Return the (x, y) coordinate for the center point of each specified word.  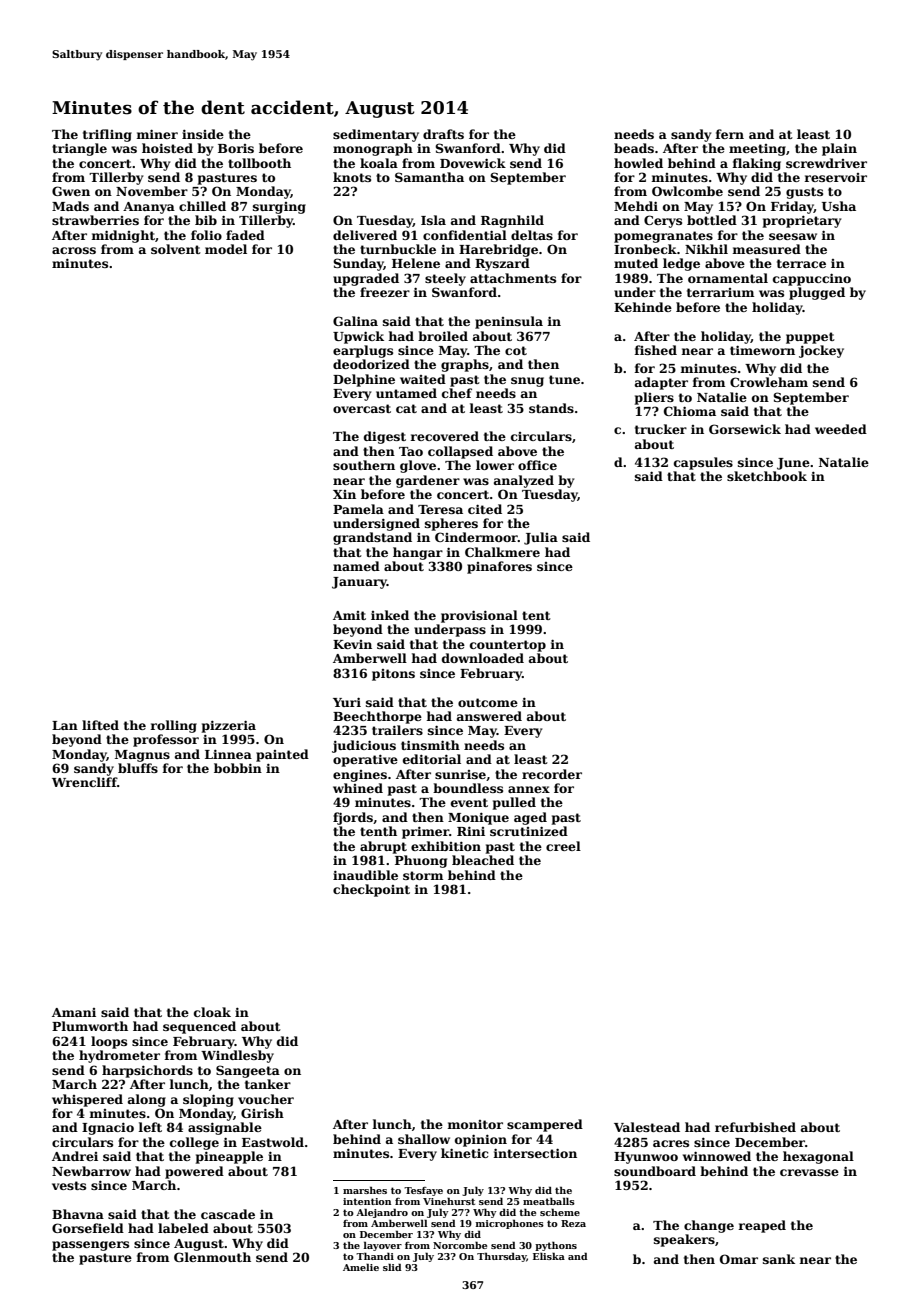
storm (423, 875)
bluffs (138, 768)
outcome (488, 702)
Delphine (364, 380)
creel (563, 846)
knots (352, 177)
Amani (74, 1012)
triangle (79, 149)
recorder (552, 774)
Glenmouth (212, 1257)
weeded (841, 429)
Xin (344, 494)
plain (839, 149)
